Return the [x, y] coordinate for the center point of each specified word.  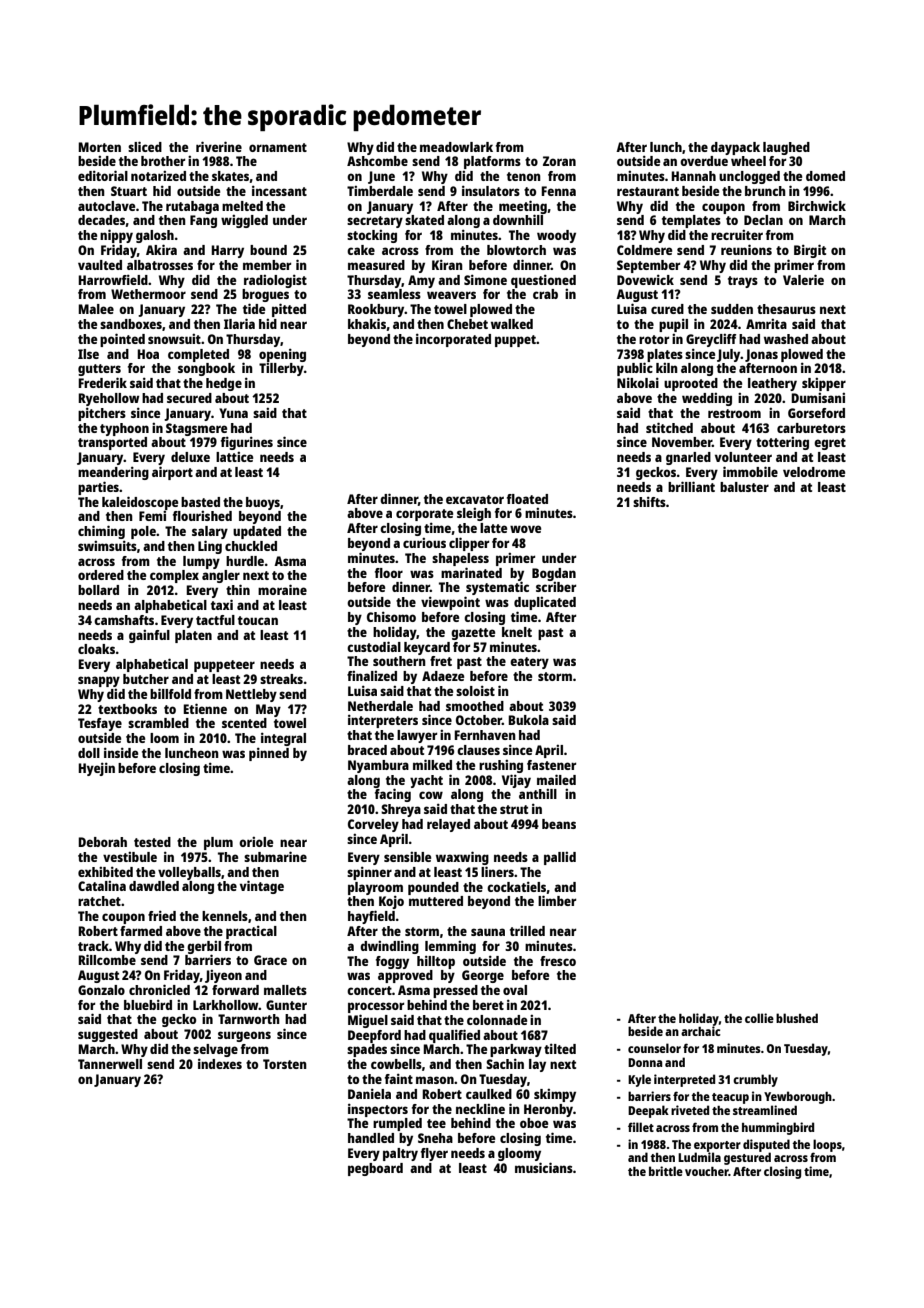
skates [230, 176]
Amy [421, 281]
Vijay [516, 781]
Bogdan [554, 574]
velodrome [814, 472]
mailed [556, 779]
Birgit [810, 251]
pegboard [375, 1169]
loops [827, 1145]
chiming [101, 532]
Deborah [102, 842]
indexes [220, 1063]
